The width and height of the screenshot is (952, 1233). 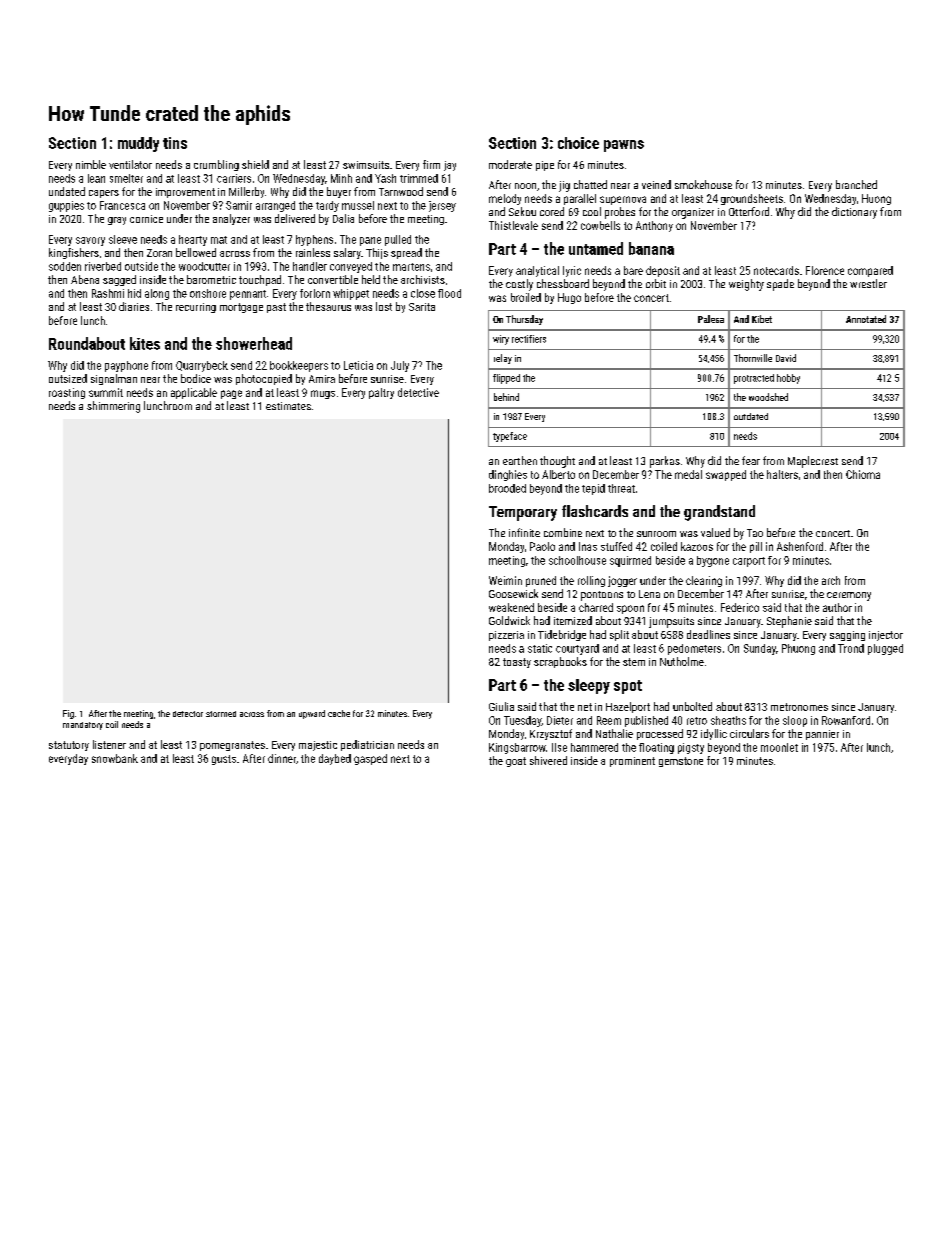 What do you see at coordinates (115, 758) in the screenshot?
I see `snowbank` at bounding box center [115, 758].
